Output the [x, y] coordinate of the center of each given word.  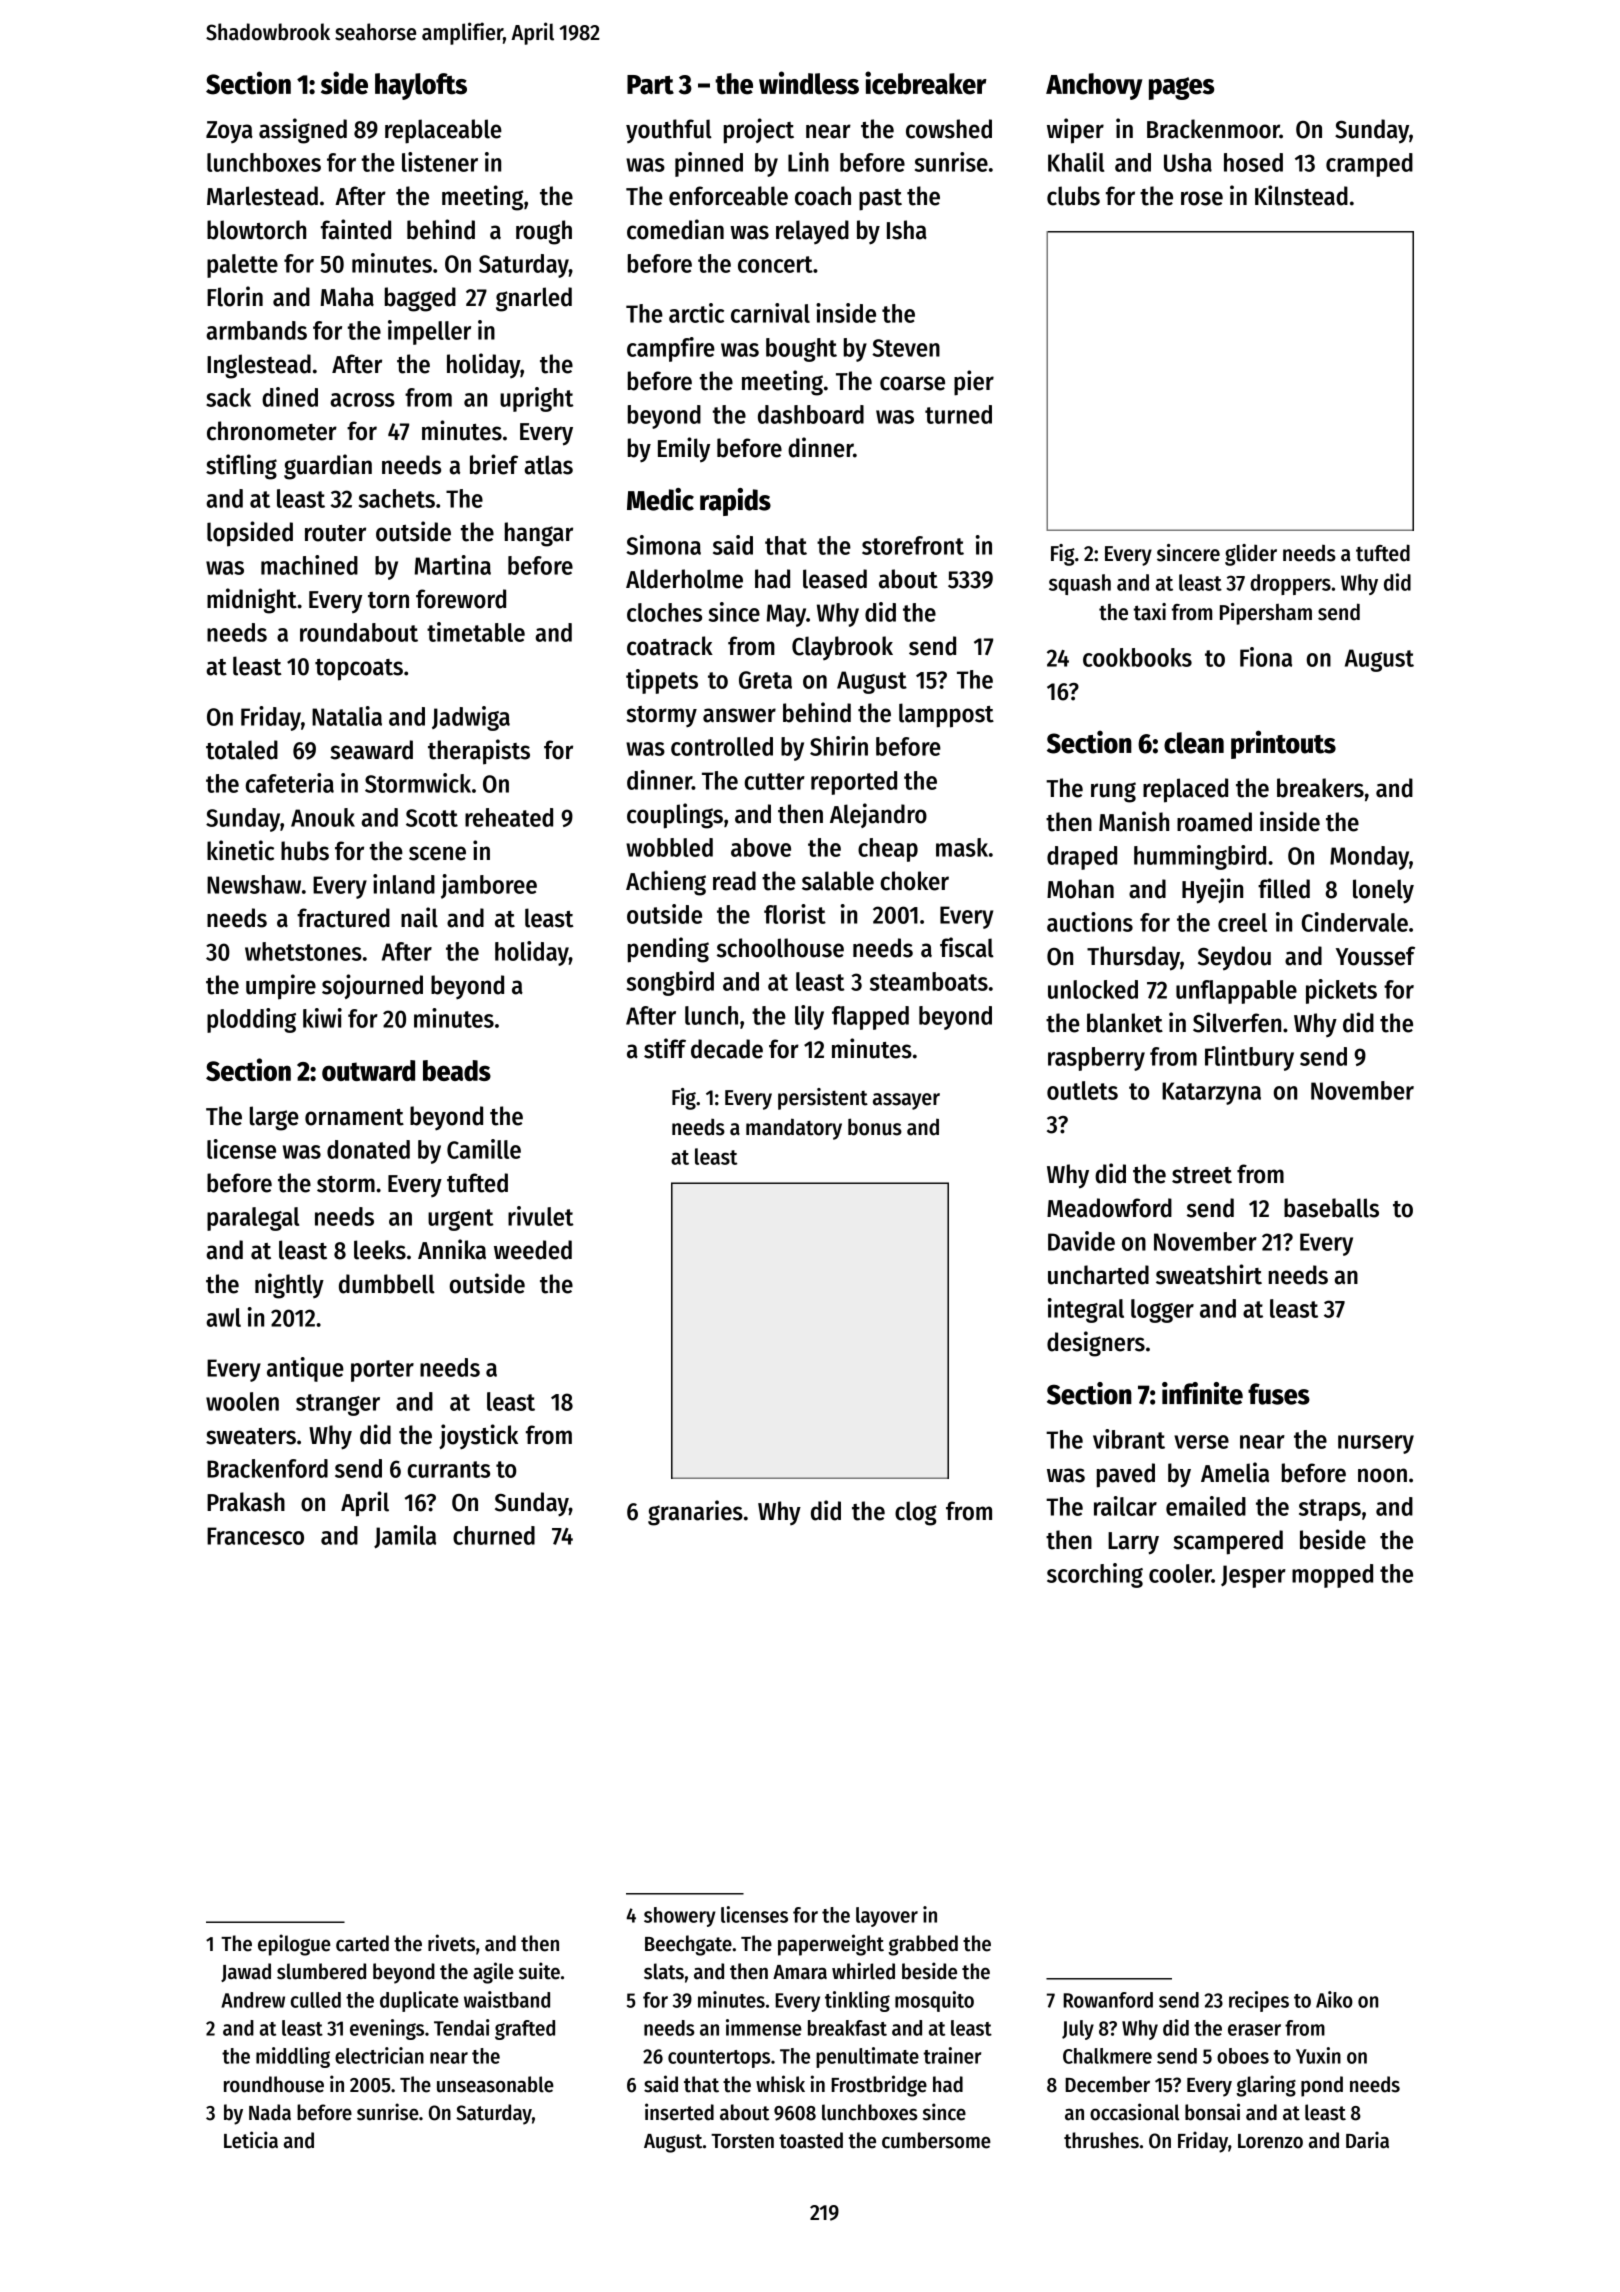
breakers [1320, 788]
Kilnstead [1301, 195]
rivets [451, 1943]
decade [727, 1049]
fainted [356, 229]
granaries [695, 1513]
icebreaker [926, 83]
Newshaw [254, 884]
